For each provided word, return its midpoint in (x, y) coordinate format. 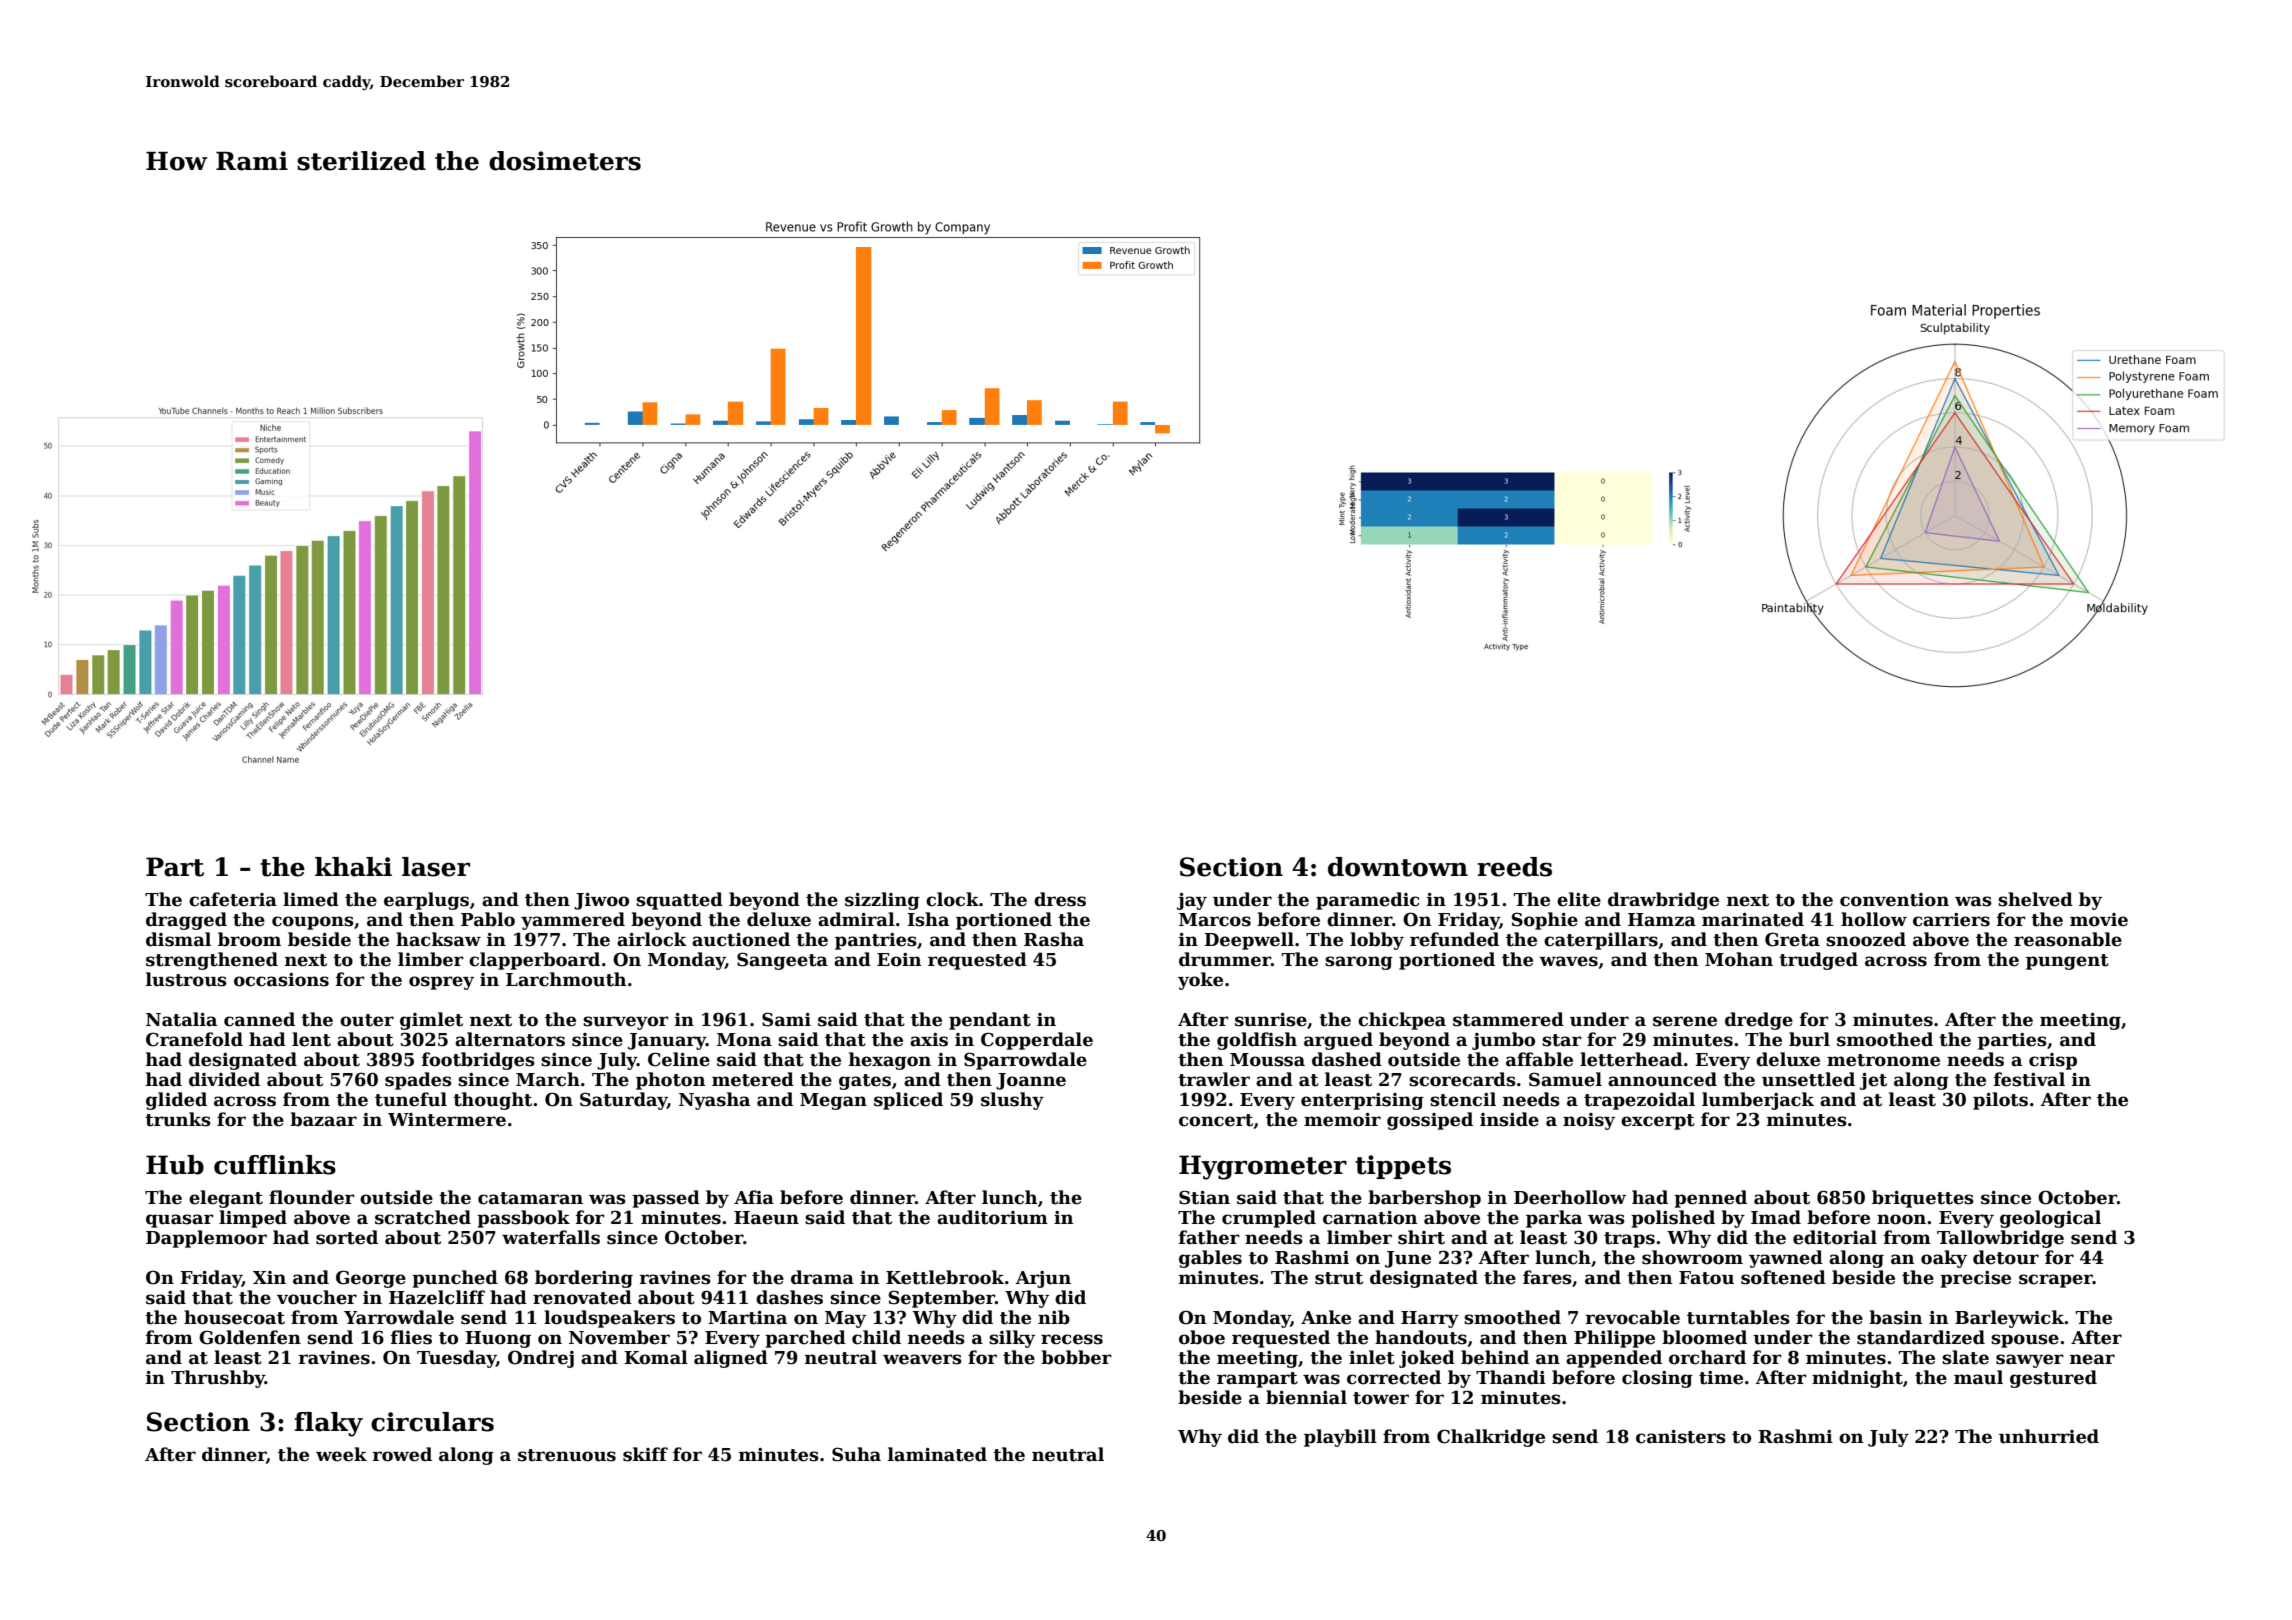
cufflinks (275, 1165)
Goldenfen (250, 1337)
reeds (1514, 867)
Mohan (1739, 959)
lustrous (186, 979)
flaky (328, 1424)
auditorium (992, 1217)
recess (1072, 1339)
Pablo (488, 919)
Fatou (1706, 1278)
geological (2050, 1219)
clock (952, 899)
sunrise (1271, 1020)
